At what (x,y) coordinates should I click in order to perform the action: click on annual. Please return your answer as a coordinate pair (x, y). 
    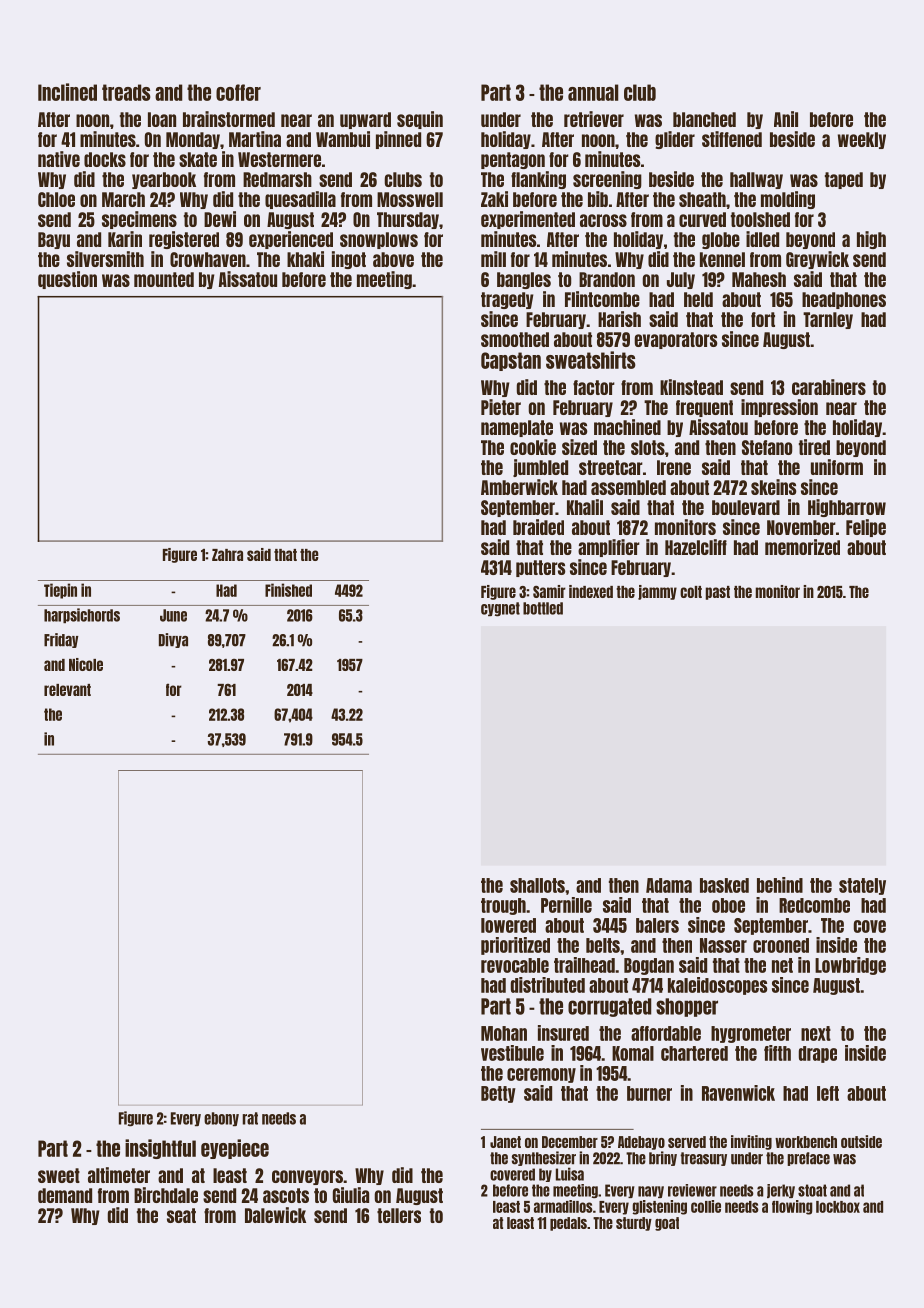
    Looking at the image, I should click on (593, 92).
